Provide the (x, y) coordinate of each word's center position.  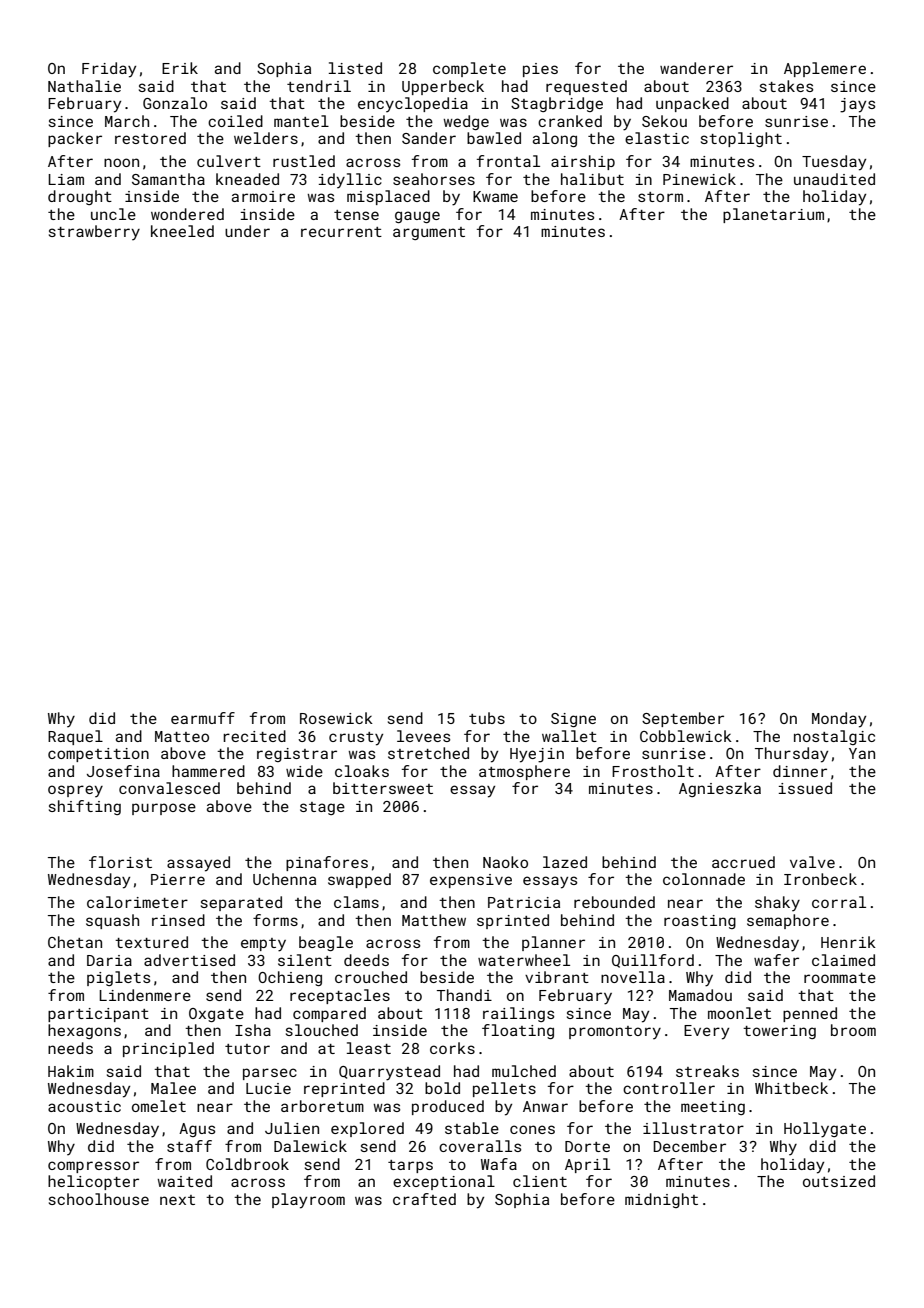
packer (75, 139)
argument (429, 233)
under (247, 231)
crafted (424, 1199)
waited (184, 1181)
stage (322, 808)
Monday (839, 720)
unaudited (834, 179)
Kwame (495, 196)
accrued (743, 862)
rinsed (178, 920)
